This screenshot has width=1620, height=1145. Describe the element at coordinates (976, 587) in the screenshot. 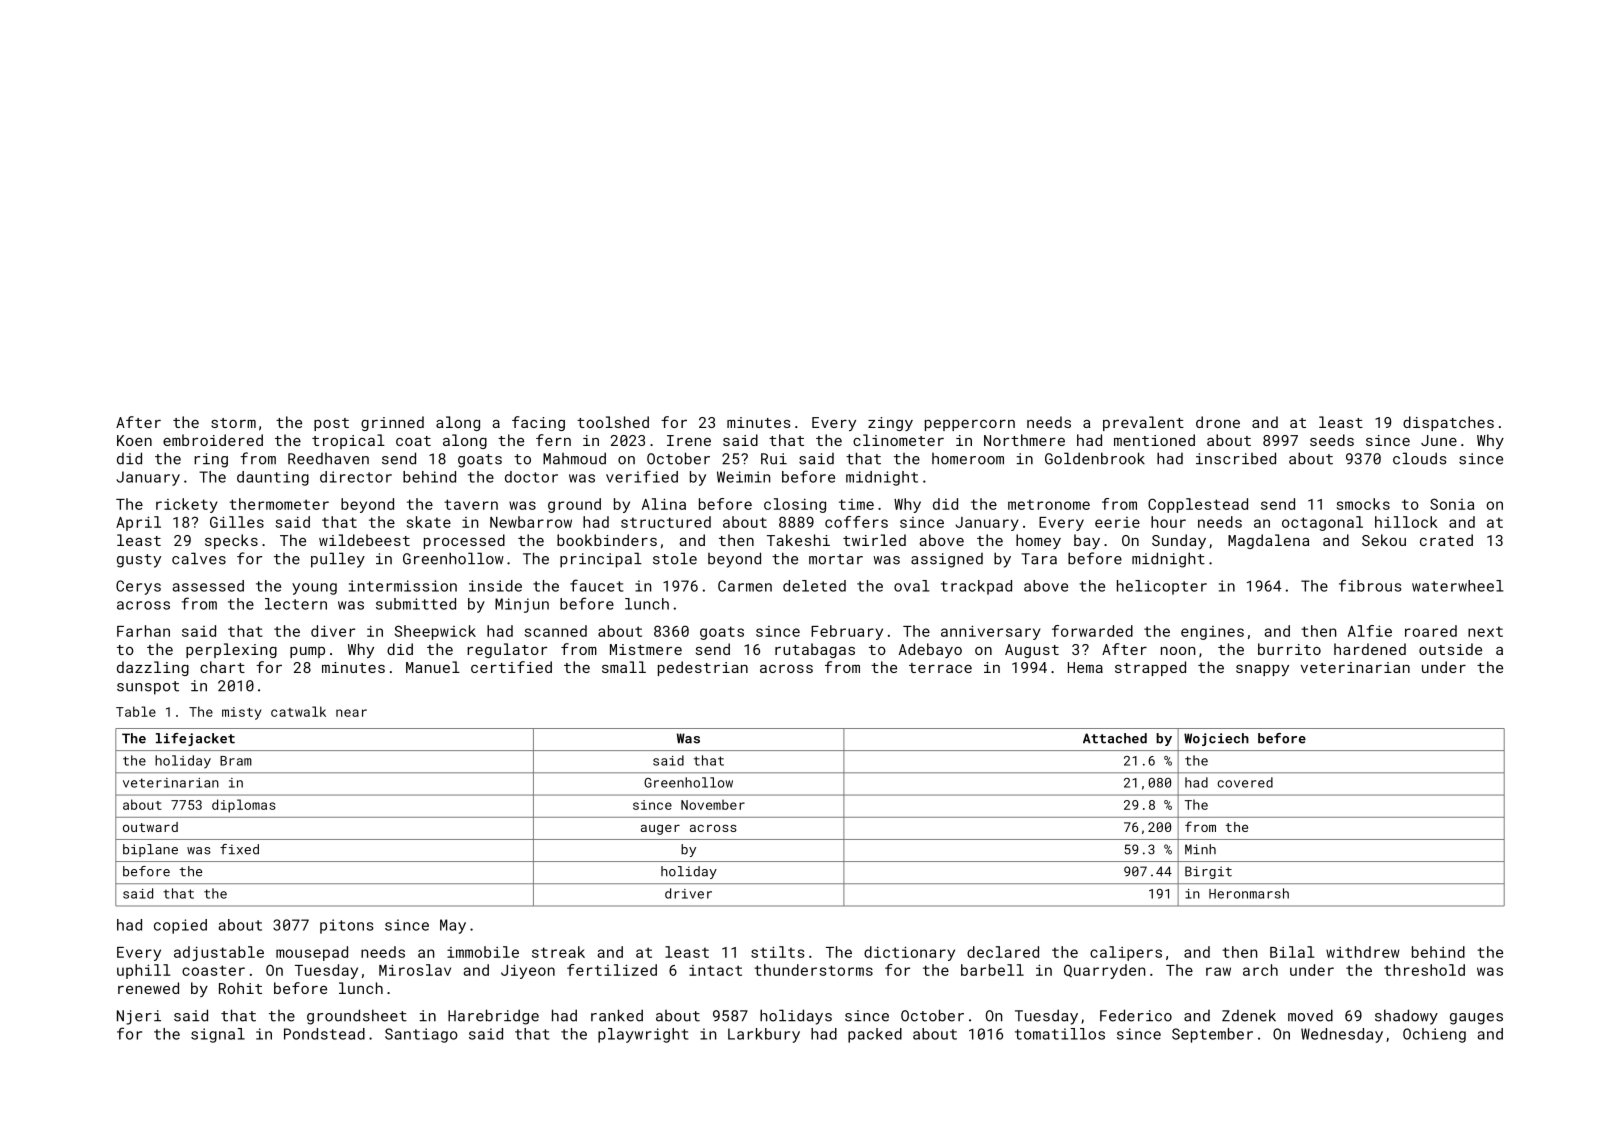

I see `trackpad` at that location.
